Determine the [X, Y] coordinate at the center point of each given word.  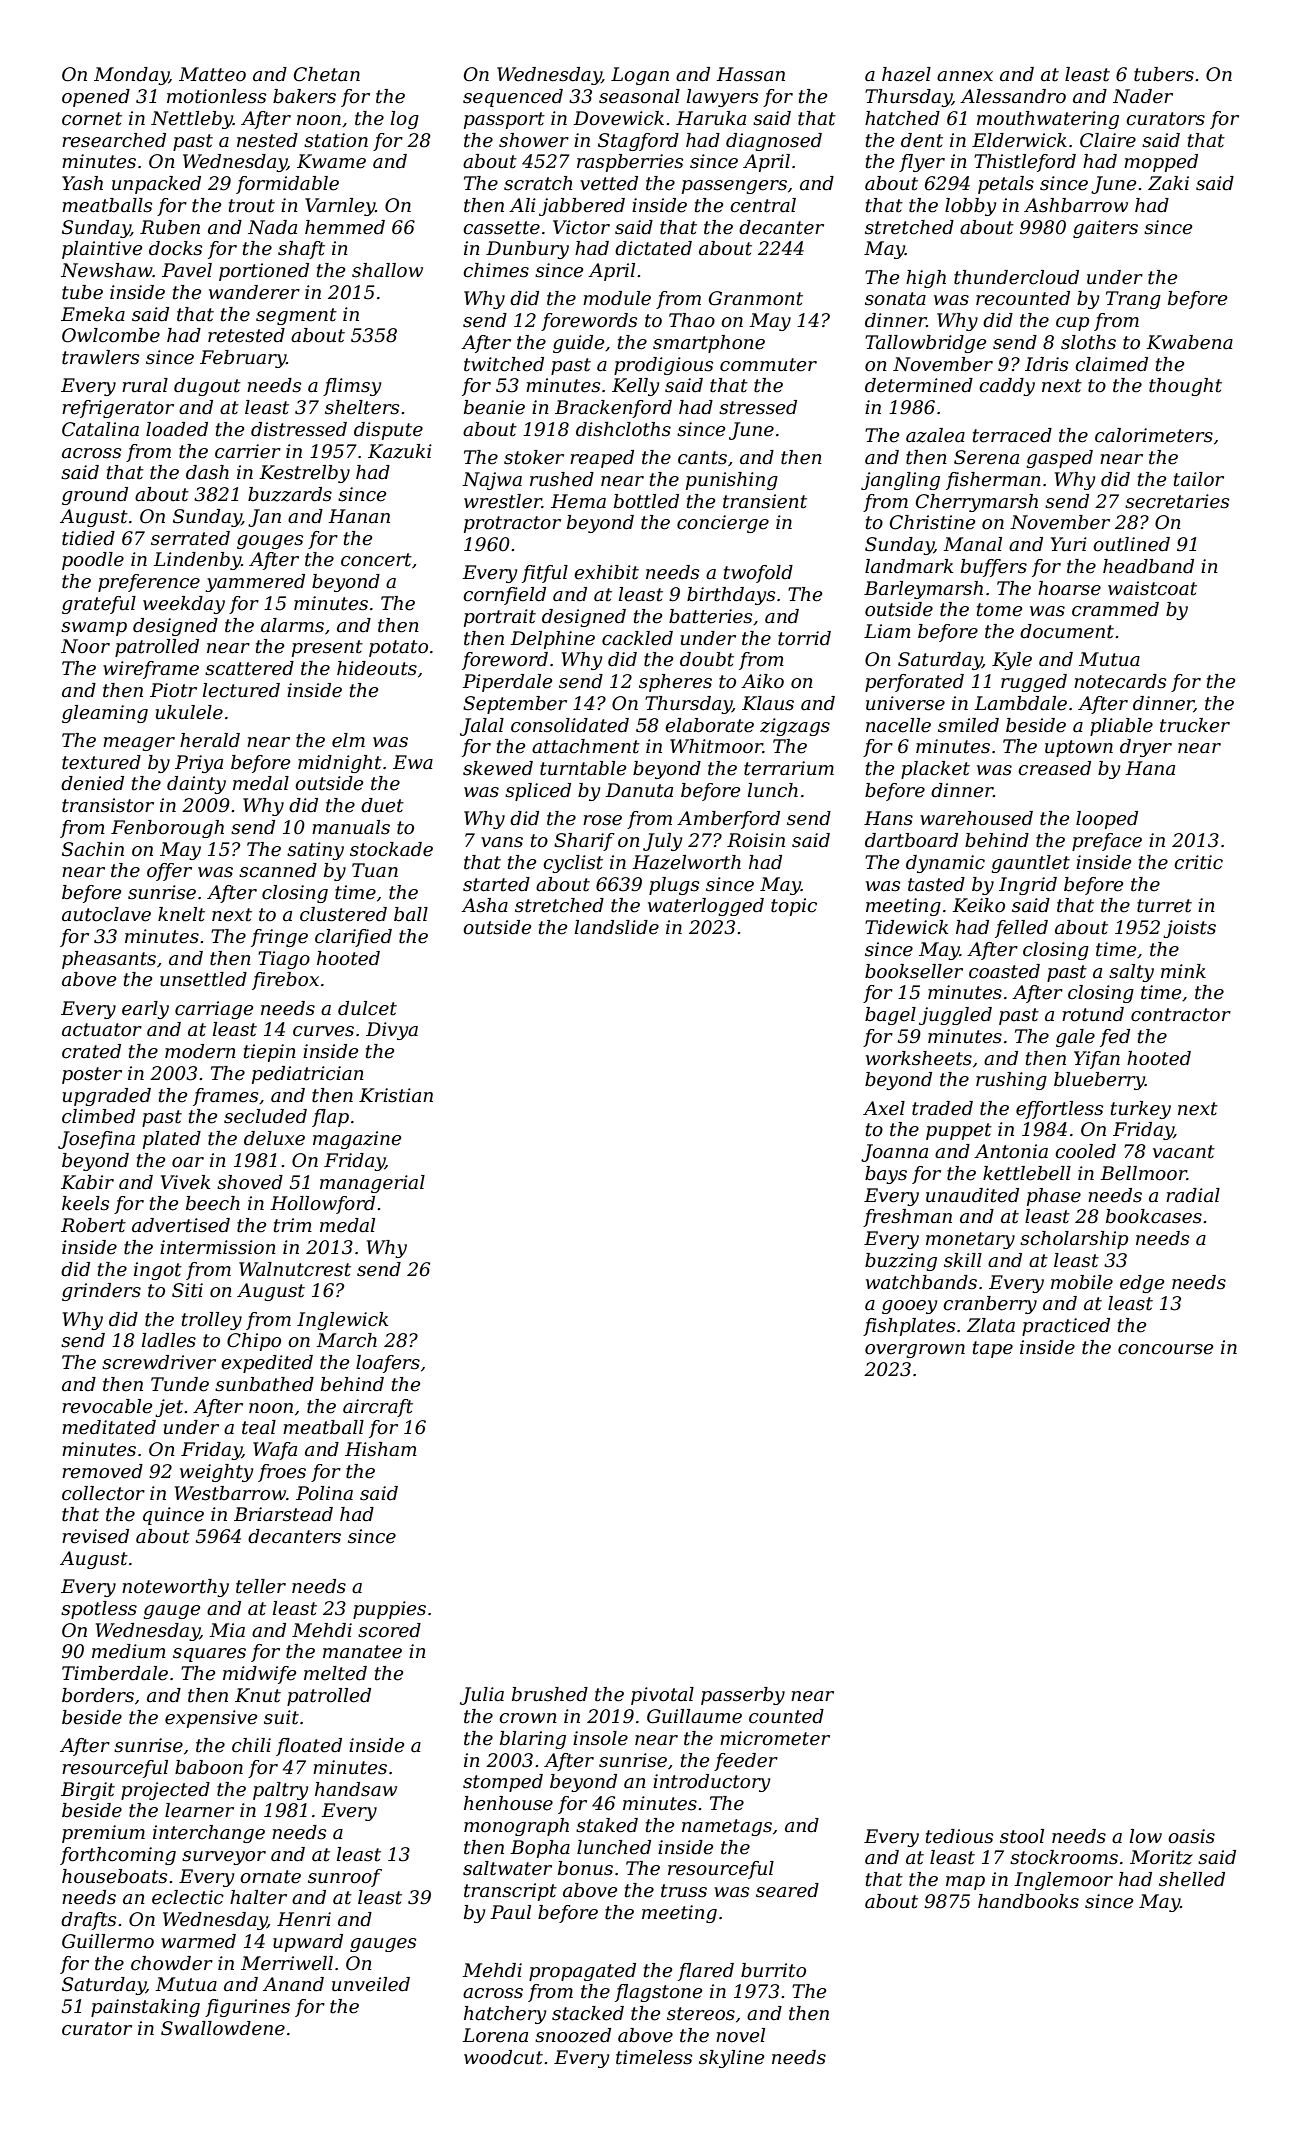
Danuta [639, 790]
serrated [190, 538]
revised [95, 1536]
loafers [388, 1364]
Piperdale [507, 683]
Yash [82, 183]
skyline [731, 2059]
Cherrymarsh [977, 503]
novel [740, 2035]
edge [1142, 1284]
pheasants [109, 960]
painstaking [145, 2008]
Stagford [638, 142]
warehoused [976, 818]
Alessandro [1013, 96]
